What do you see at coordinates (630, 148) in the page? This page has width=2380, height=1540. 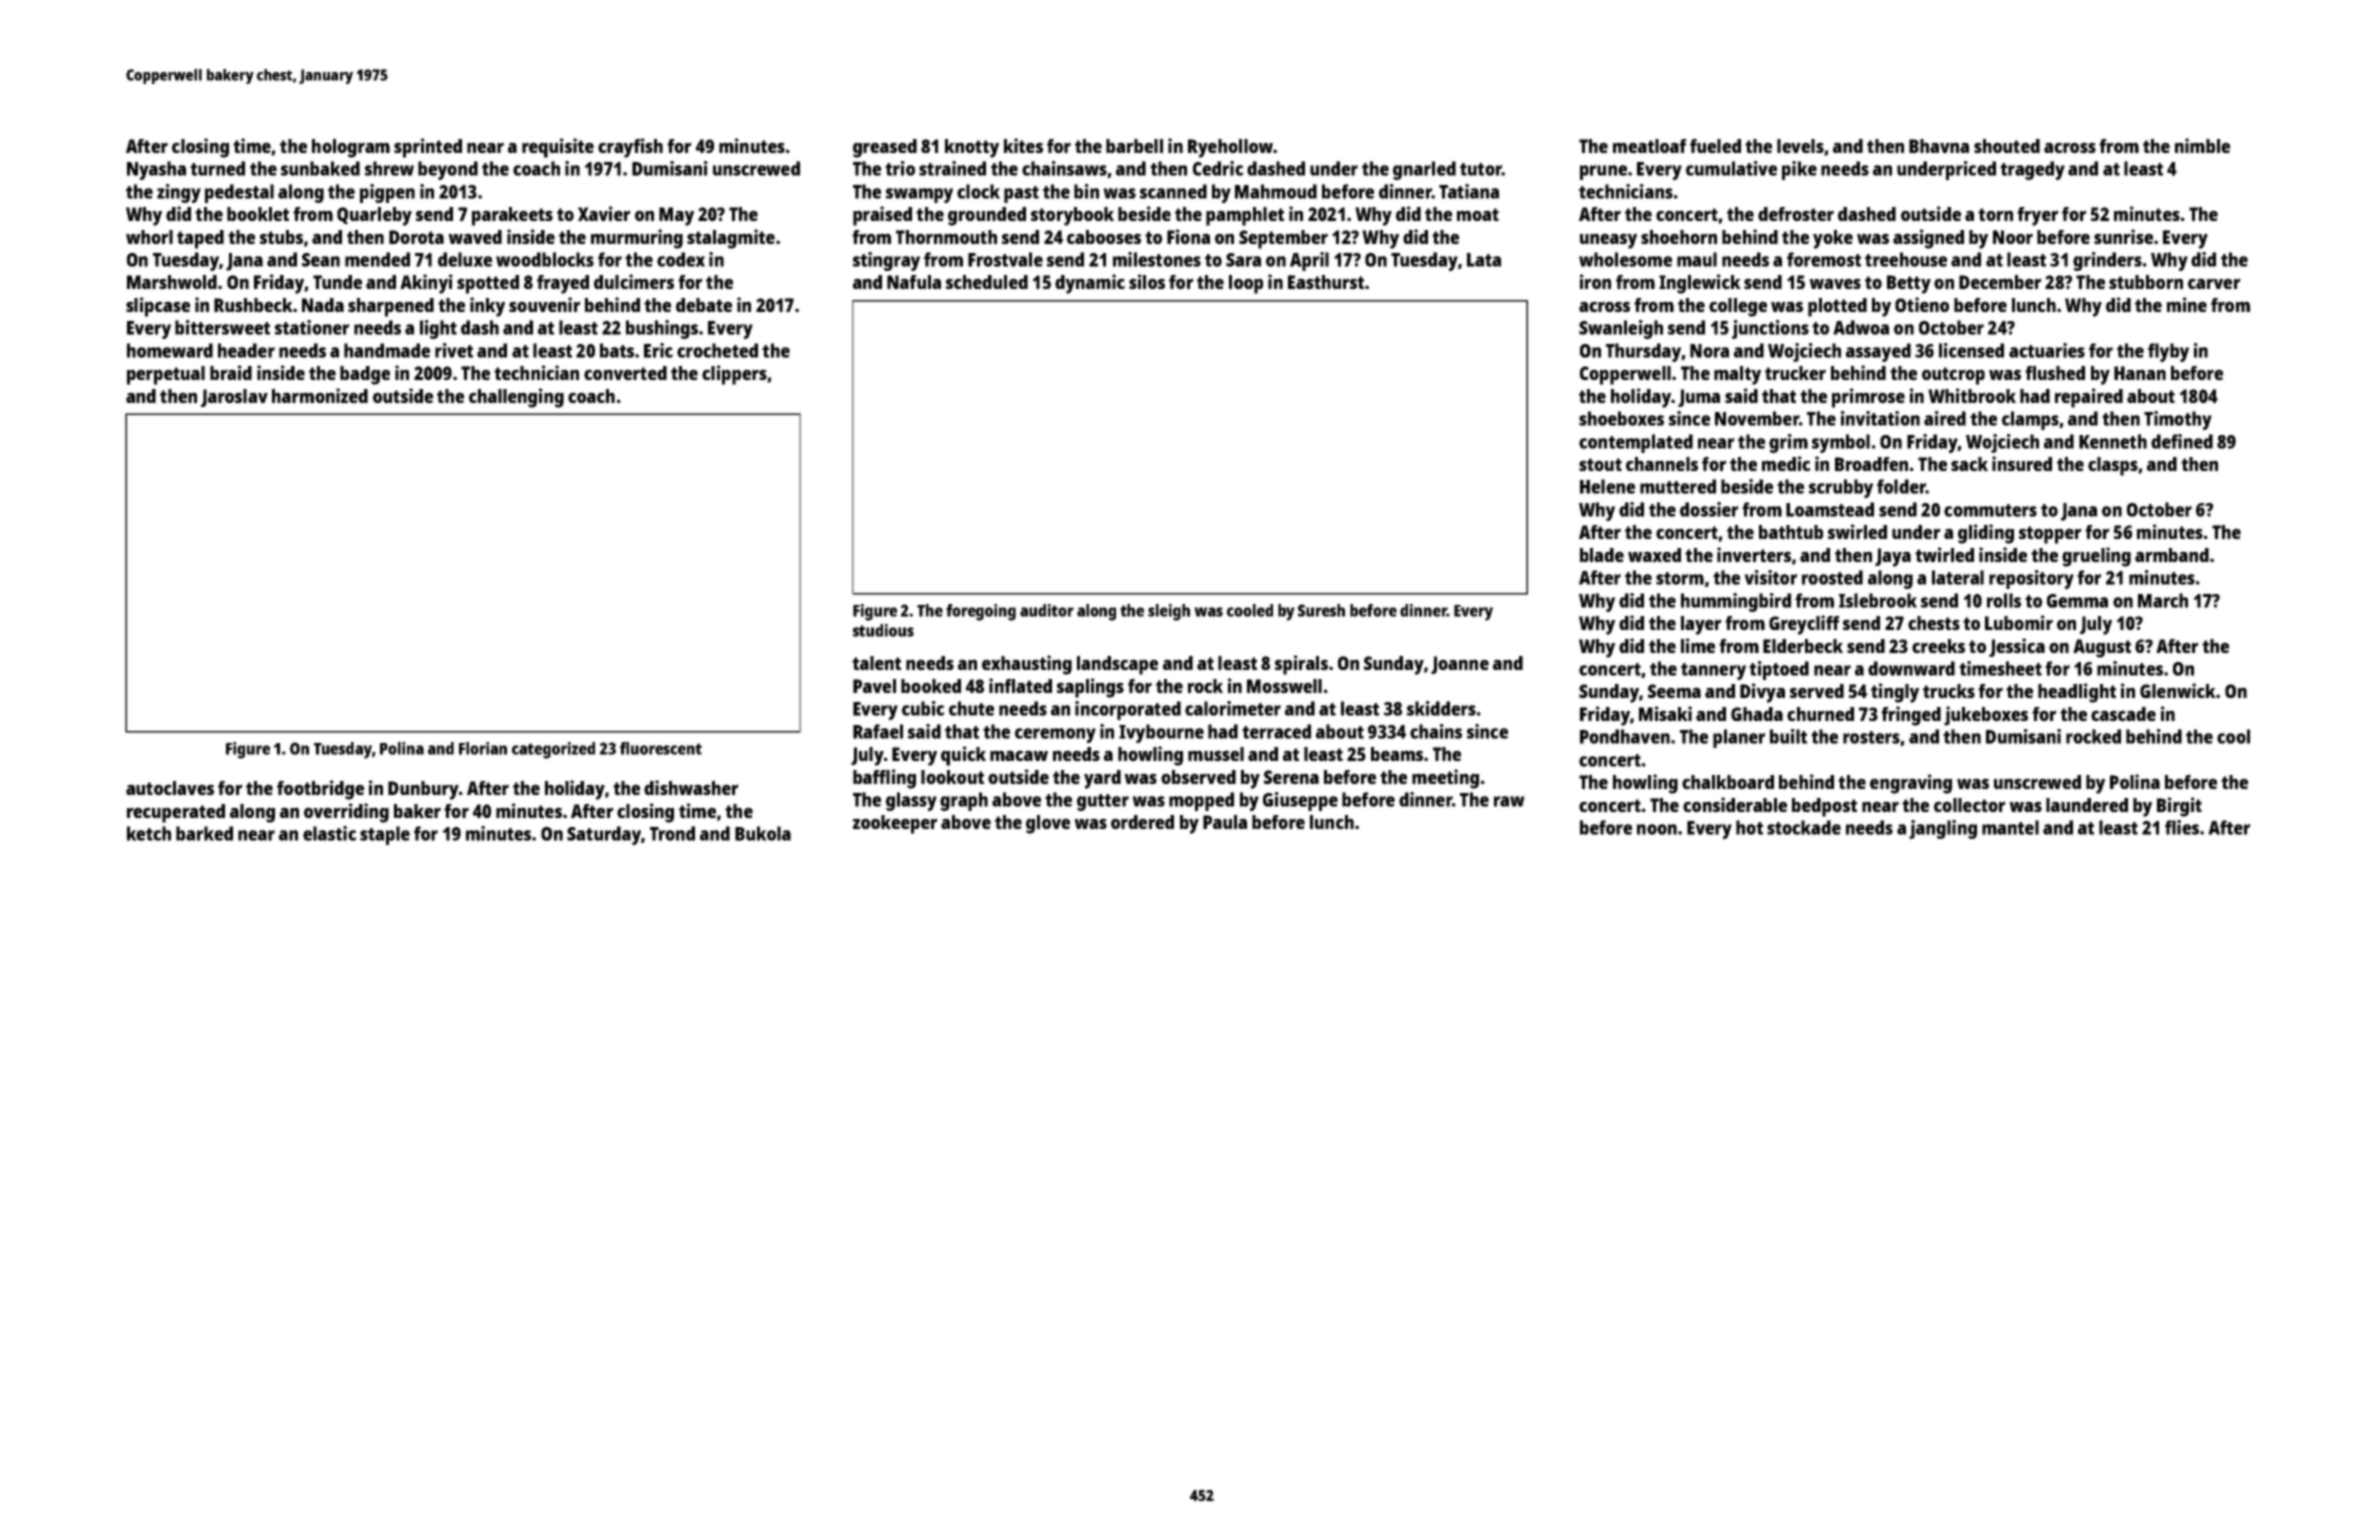 I see `crayfish` at bounding box center [630, 148].
